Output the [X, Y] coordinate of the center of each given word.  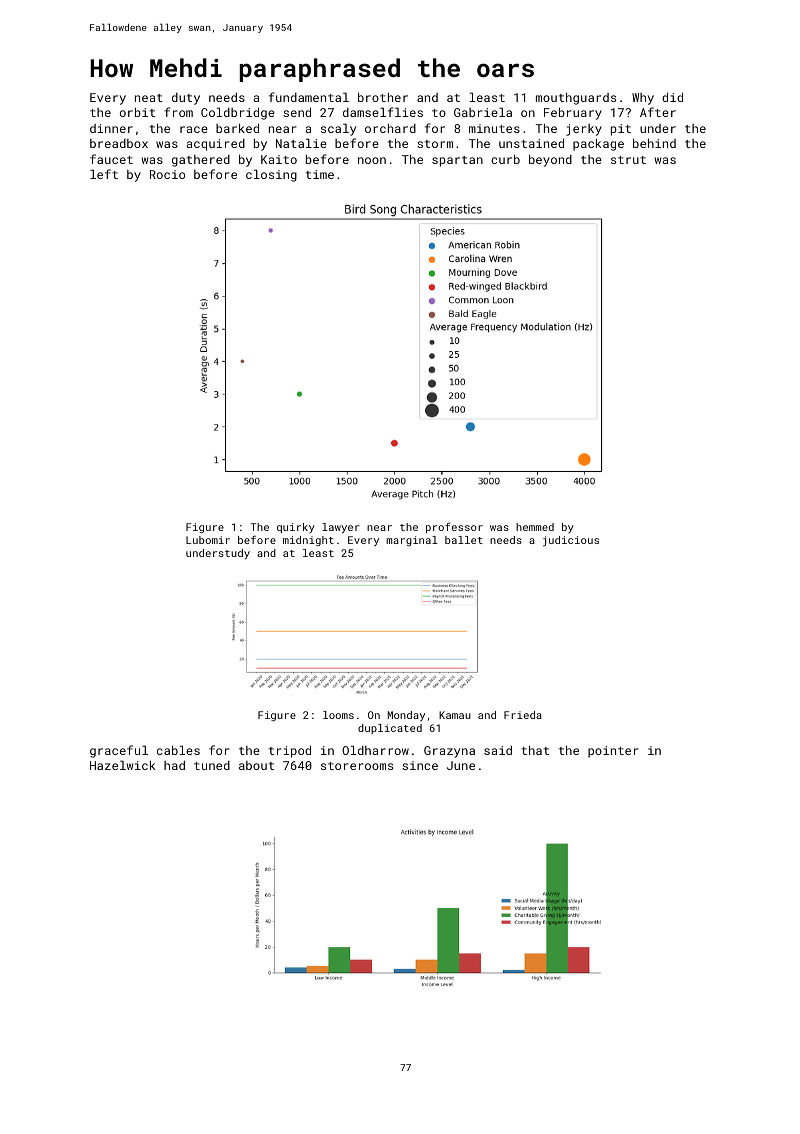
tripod [290, 751]
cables [178, 750]
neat [149, 98]
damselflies [383, 112]
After [658, 112]
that [535, 750]
